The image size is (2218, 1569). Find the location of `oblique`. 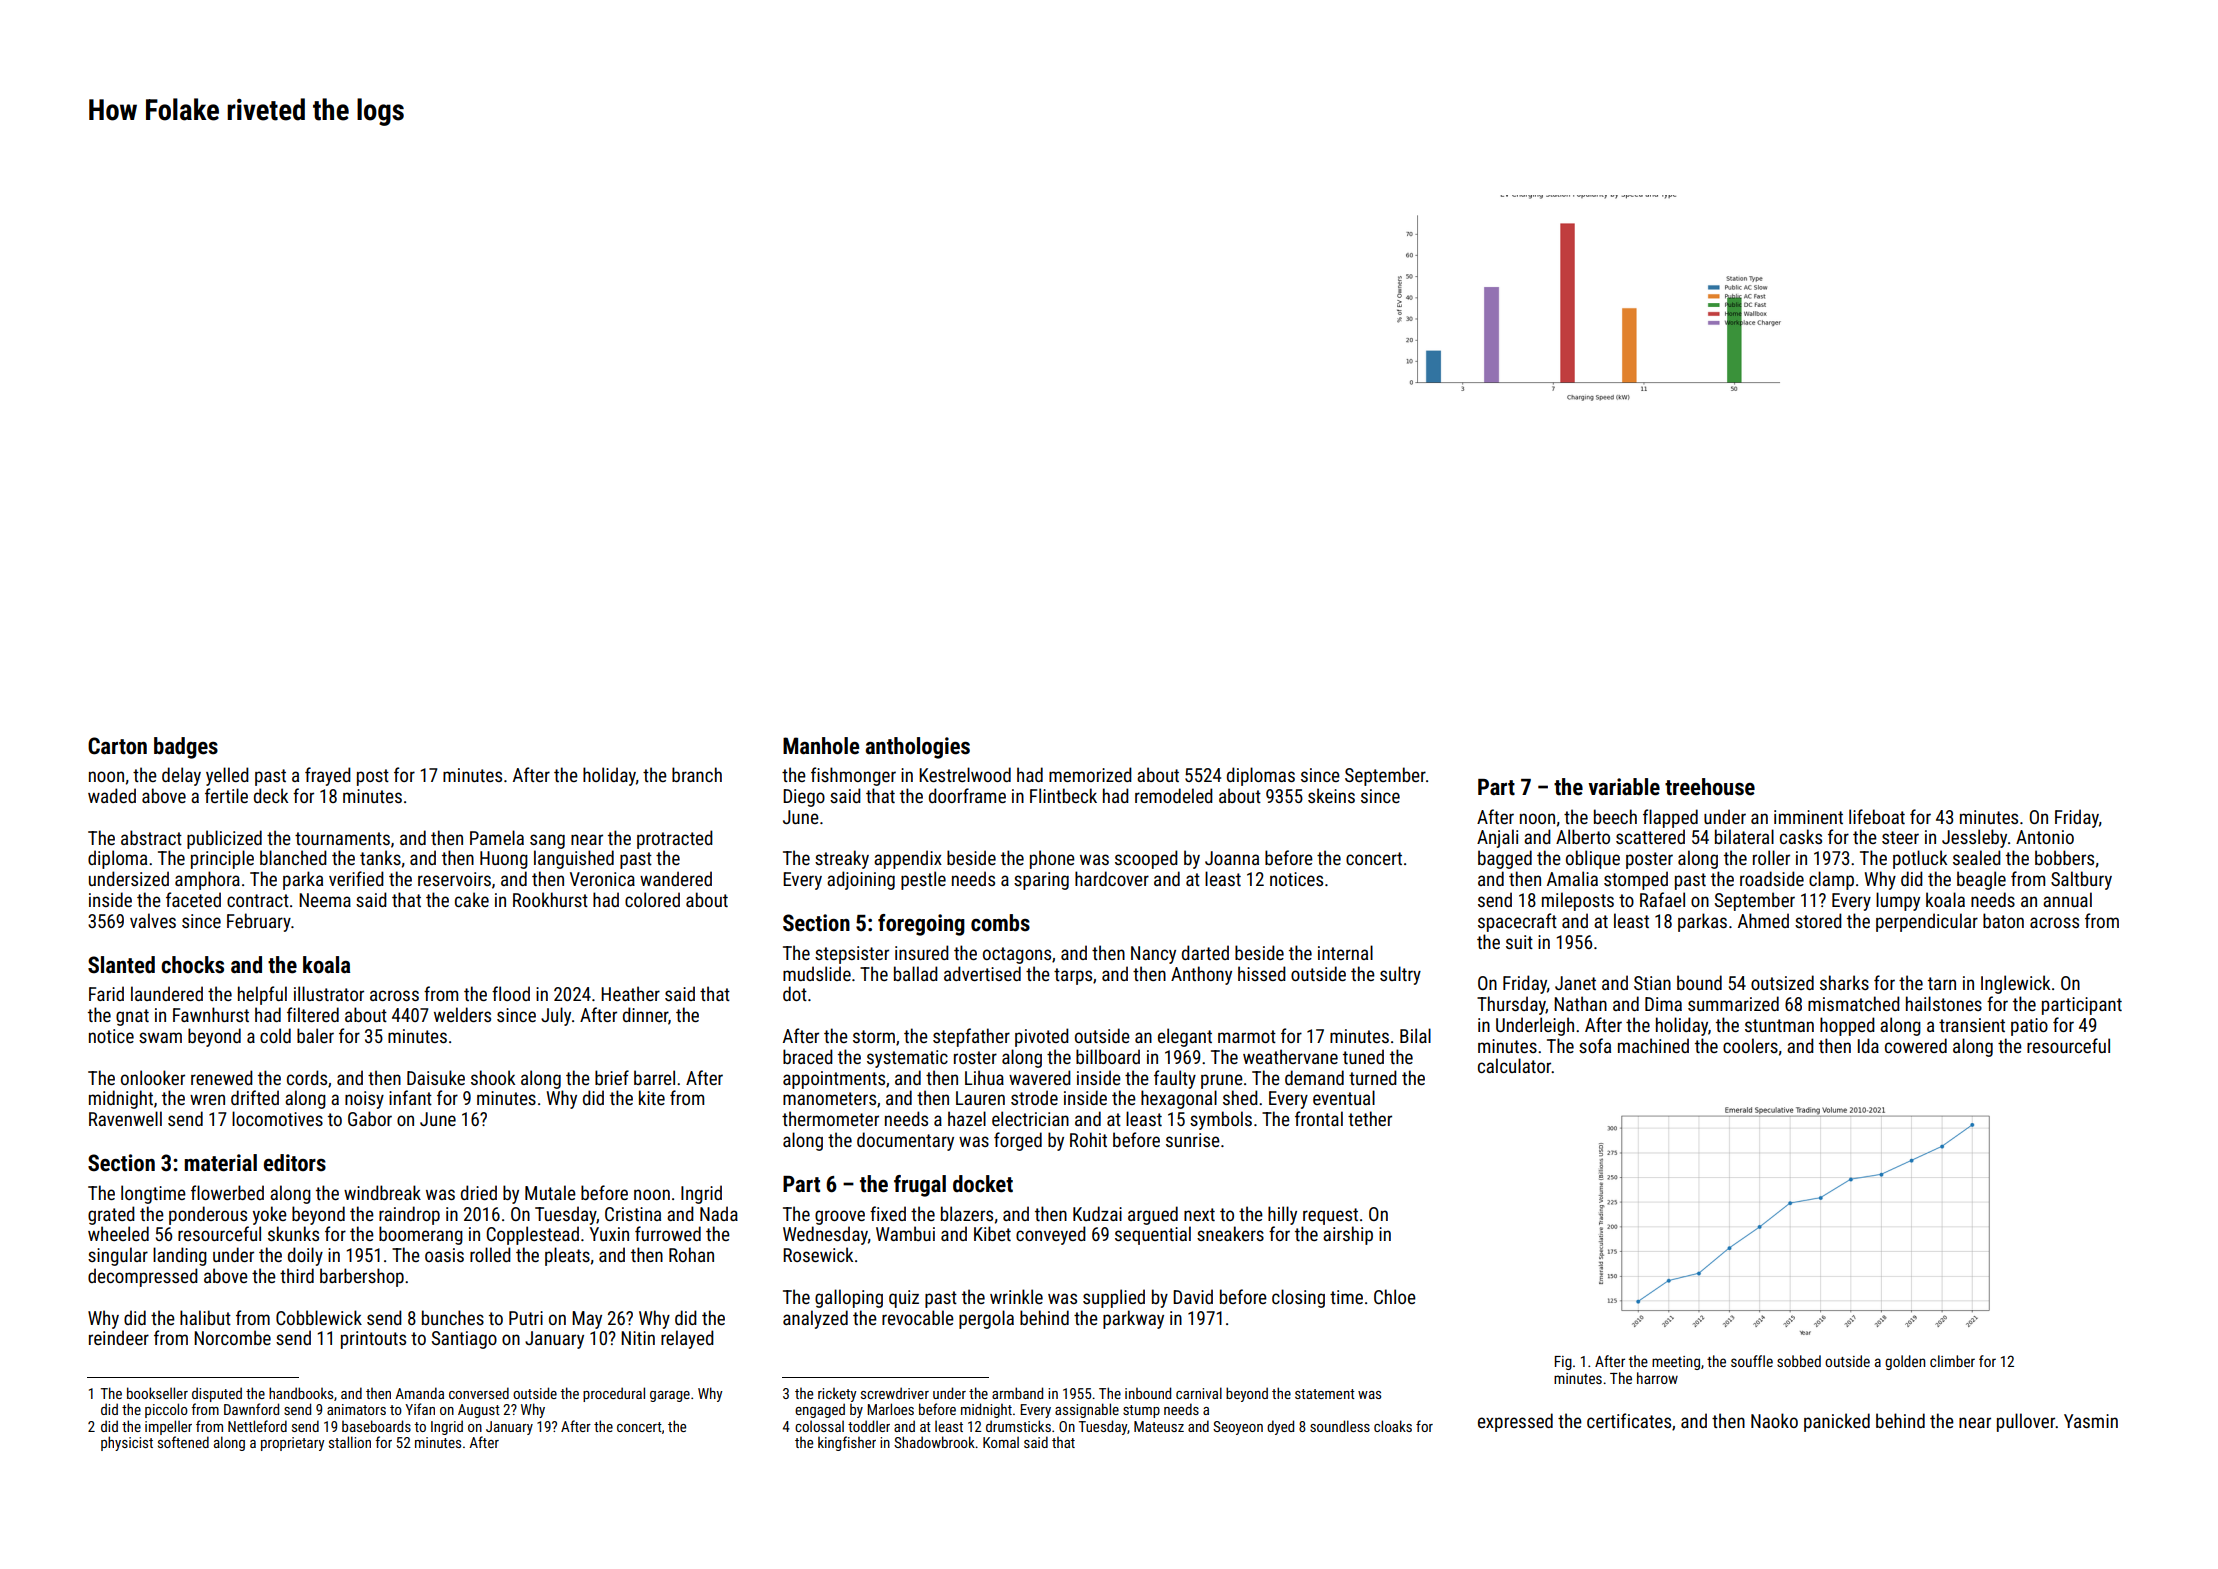

oblique is located at coordinates (1593, 859).
